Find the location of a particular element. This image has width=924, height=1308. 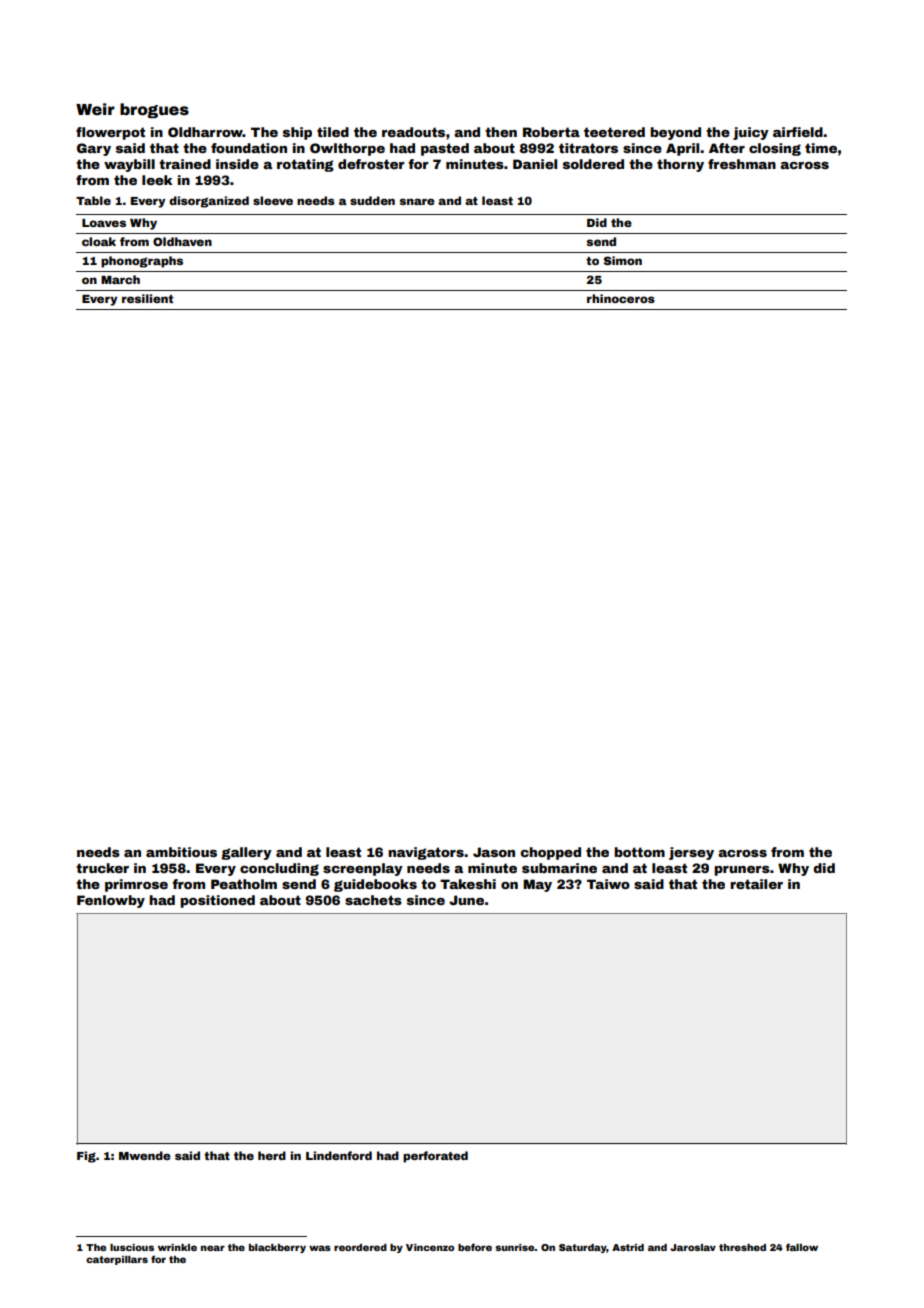

navigators is located at coordinates (426, 853).
